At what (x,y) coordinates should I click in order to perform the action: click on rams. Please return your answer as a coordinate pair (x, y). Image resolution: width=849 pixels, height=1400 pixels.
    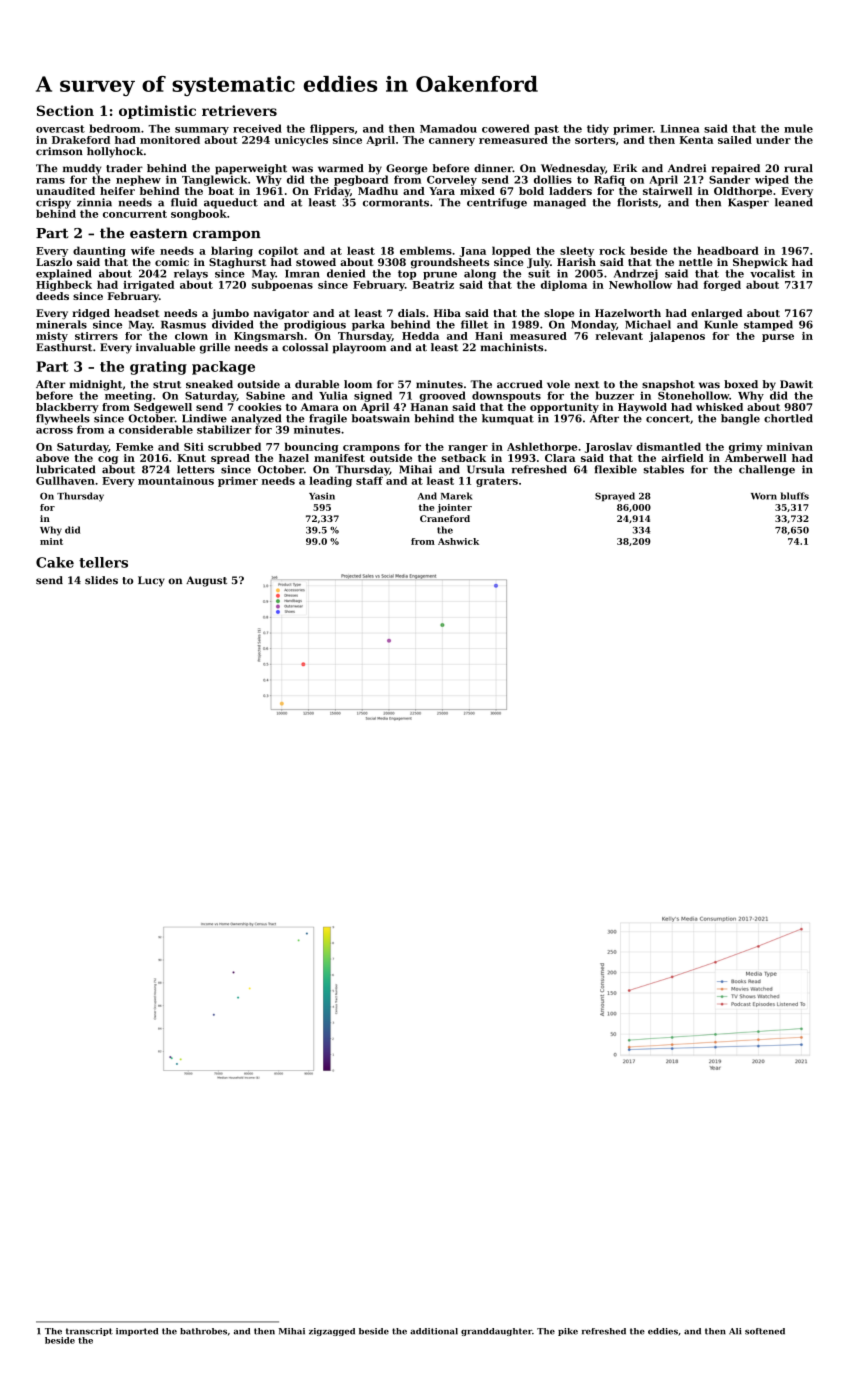
    Looking at the image, I should click on (50, 181).
